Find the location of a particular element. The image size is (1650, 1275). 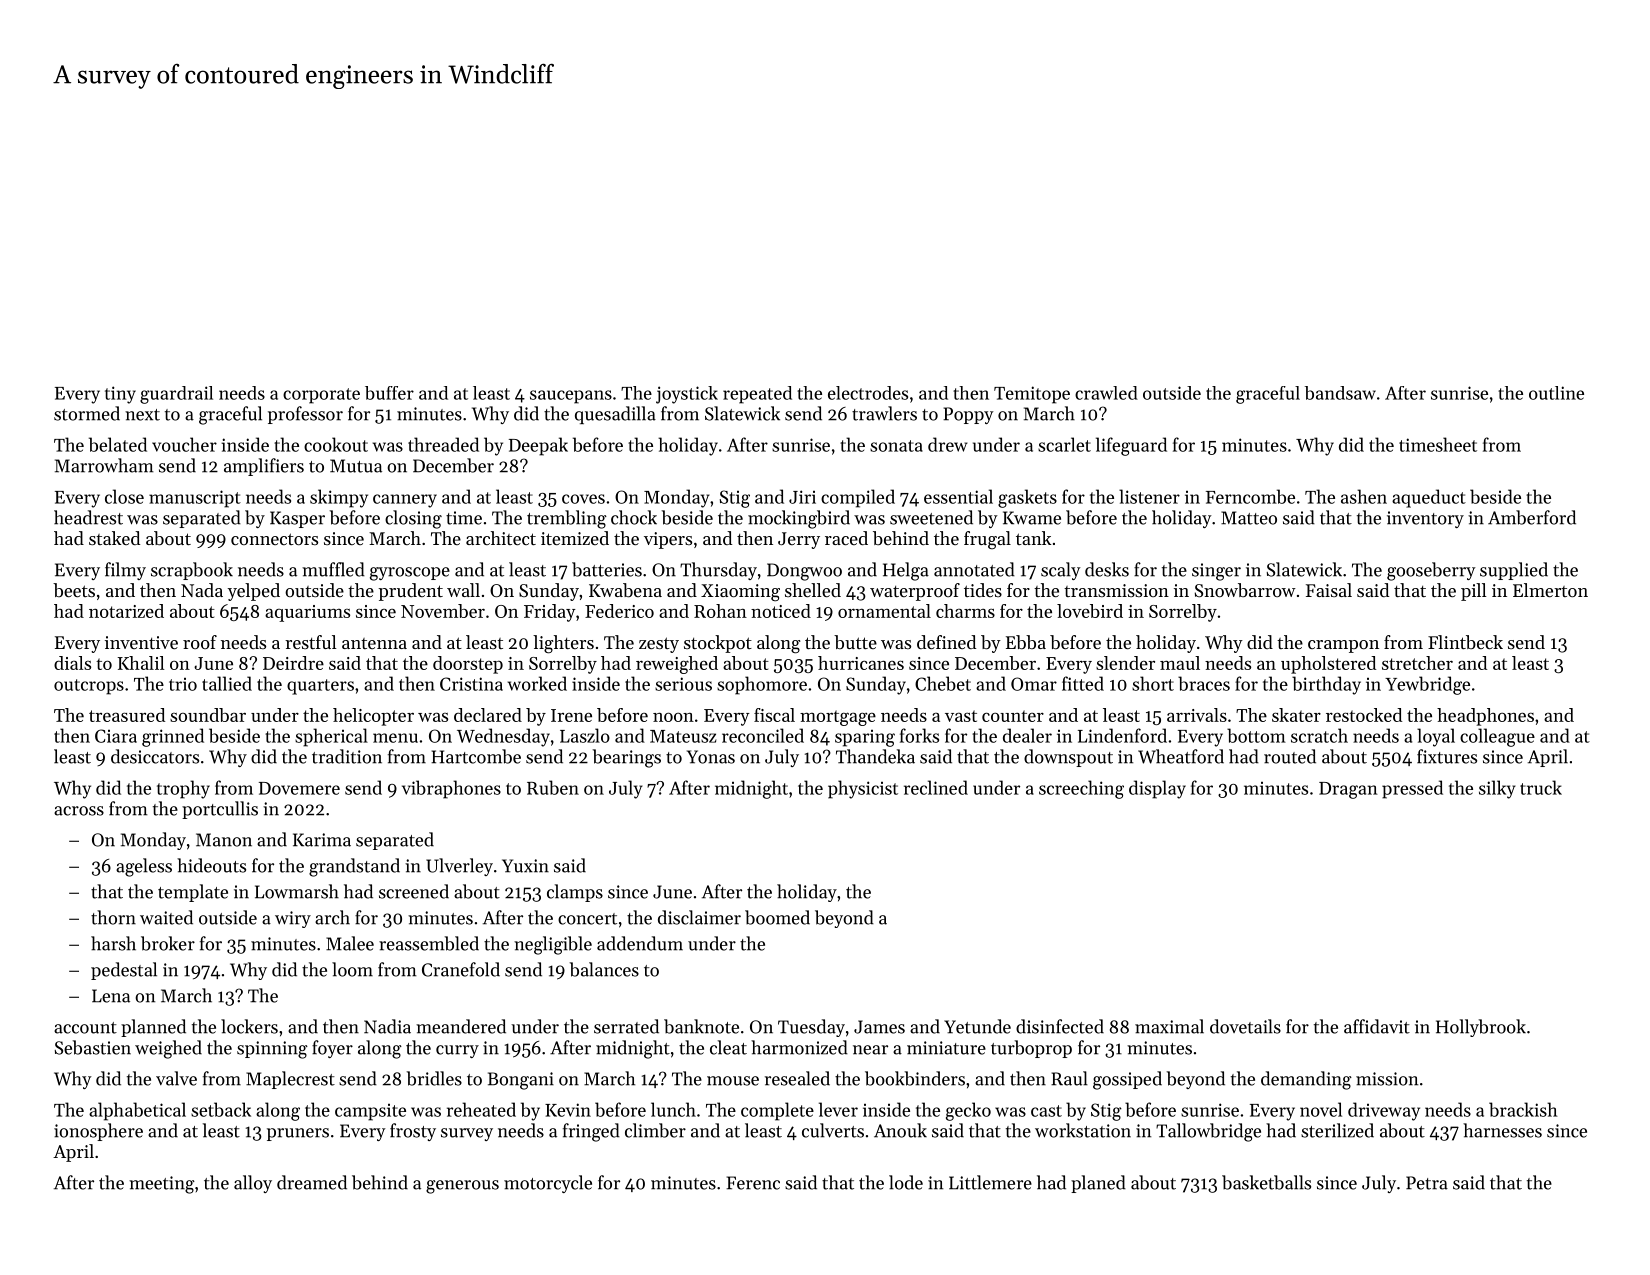

quarters is located at coordinates (320, 687).
